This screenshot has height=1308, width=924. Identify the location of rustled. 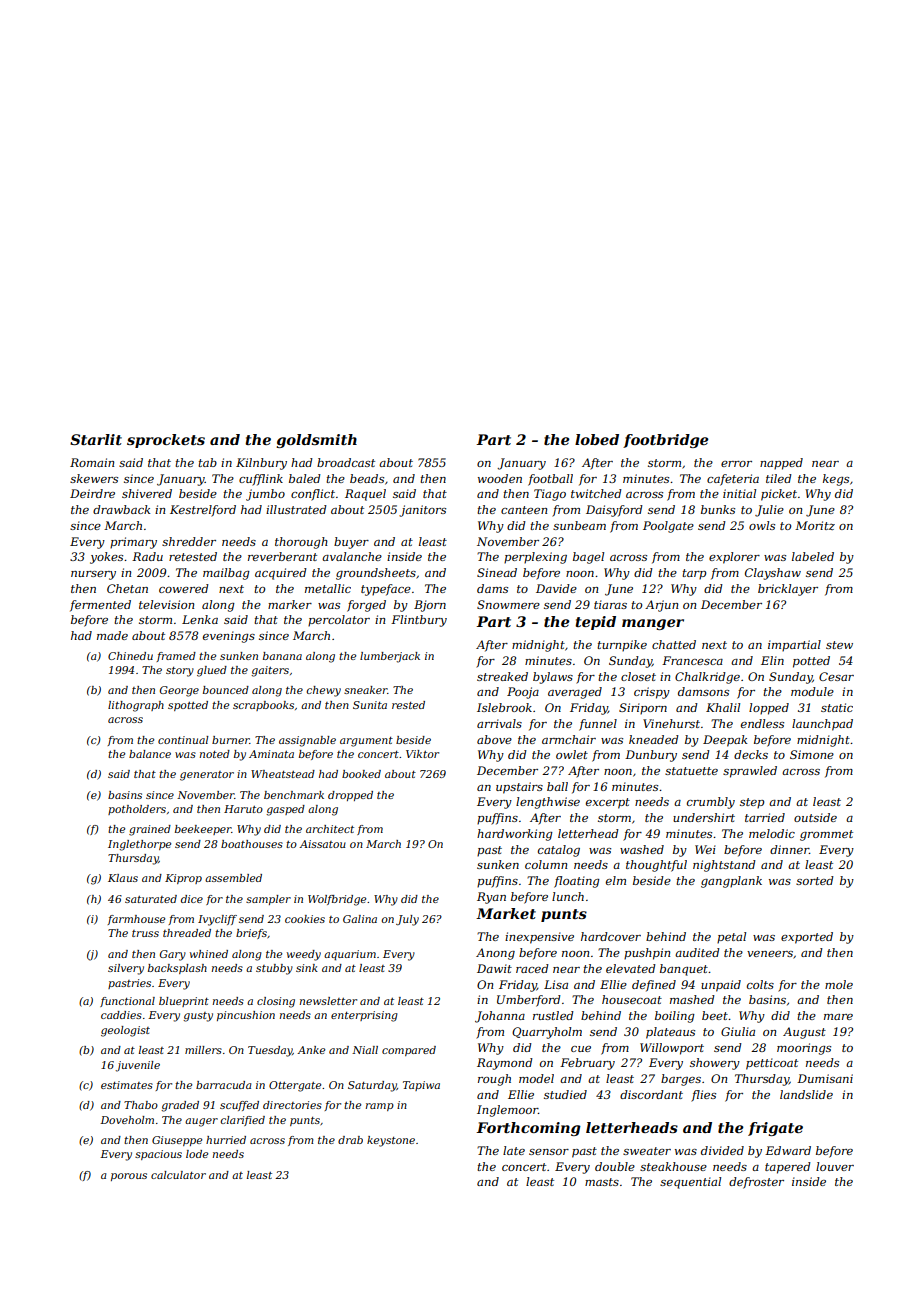
(553, 1015).
